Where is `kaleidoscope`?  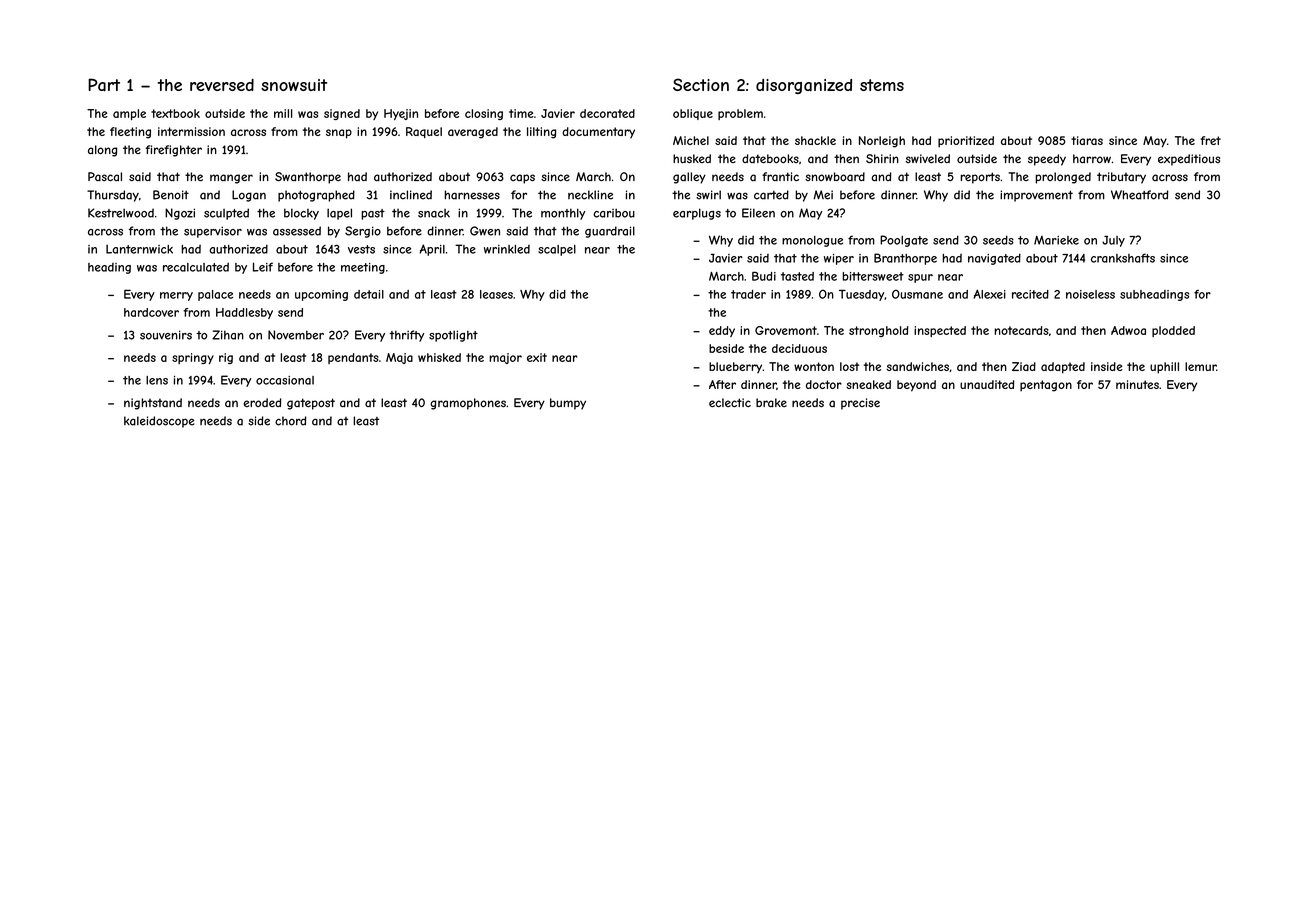
kaleidoscope is located at coordinates (159, 422).
